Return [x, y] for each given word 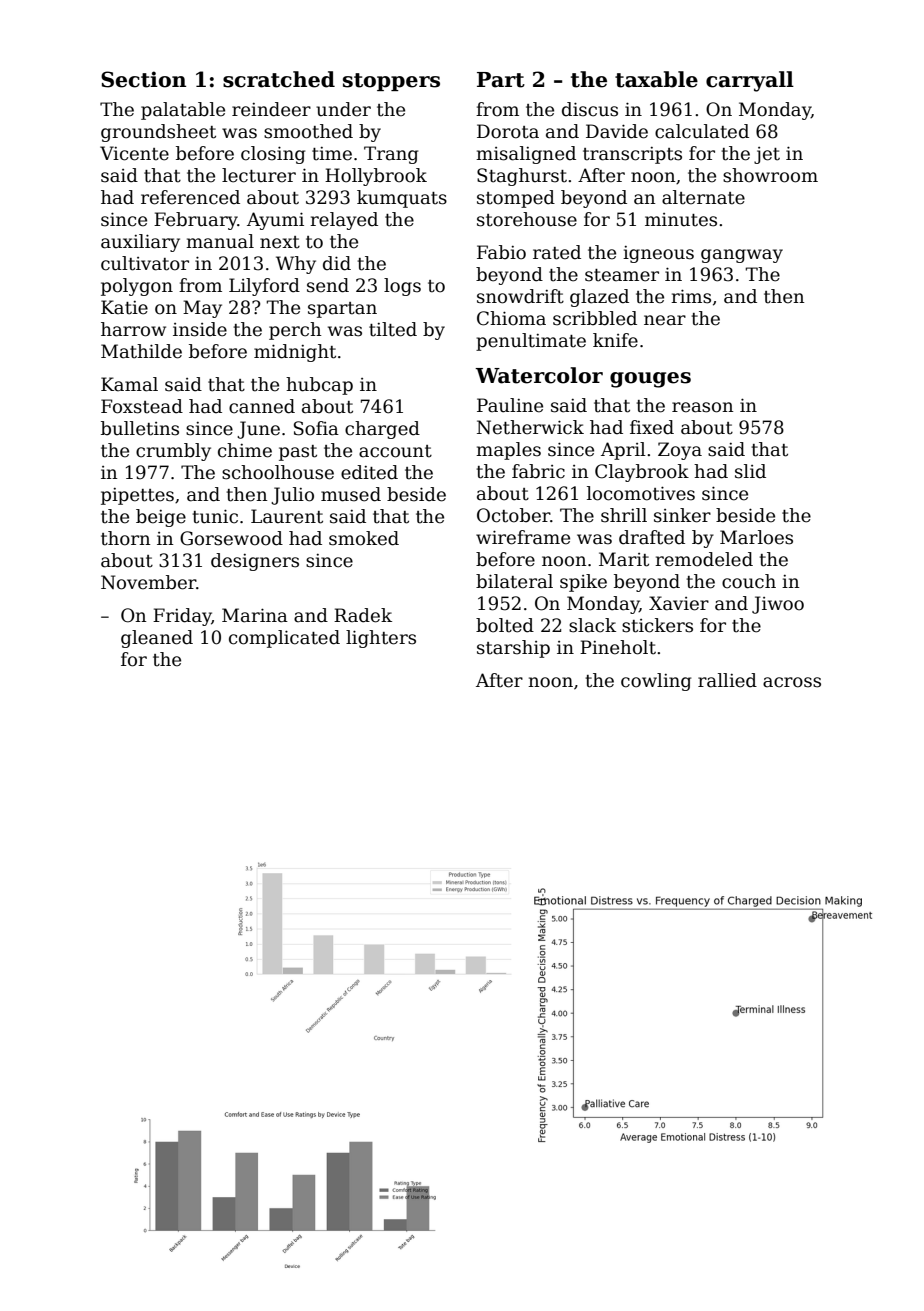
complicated [284, 639]
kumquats [402, 199]
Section [143, 79]
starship [513, 649]
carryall [750, 81]
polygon [137, 287]
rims [691, 296]
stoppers [391, 82]
